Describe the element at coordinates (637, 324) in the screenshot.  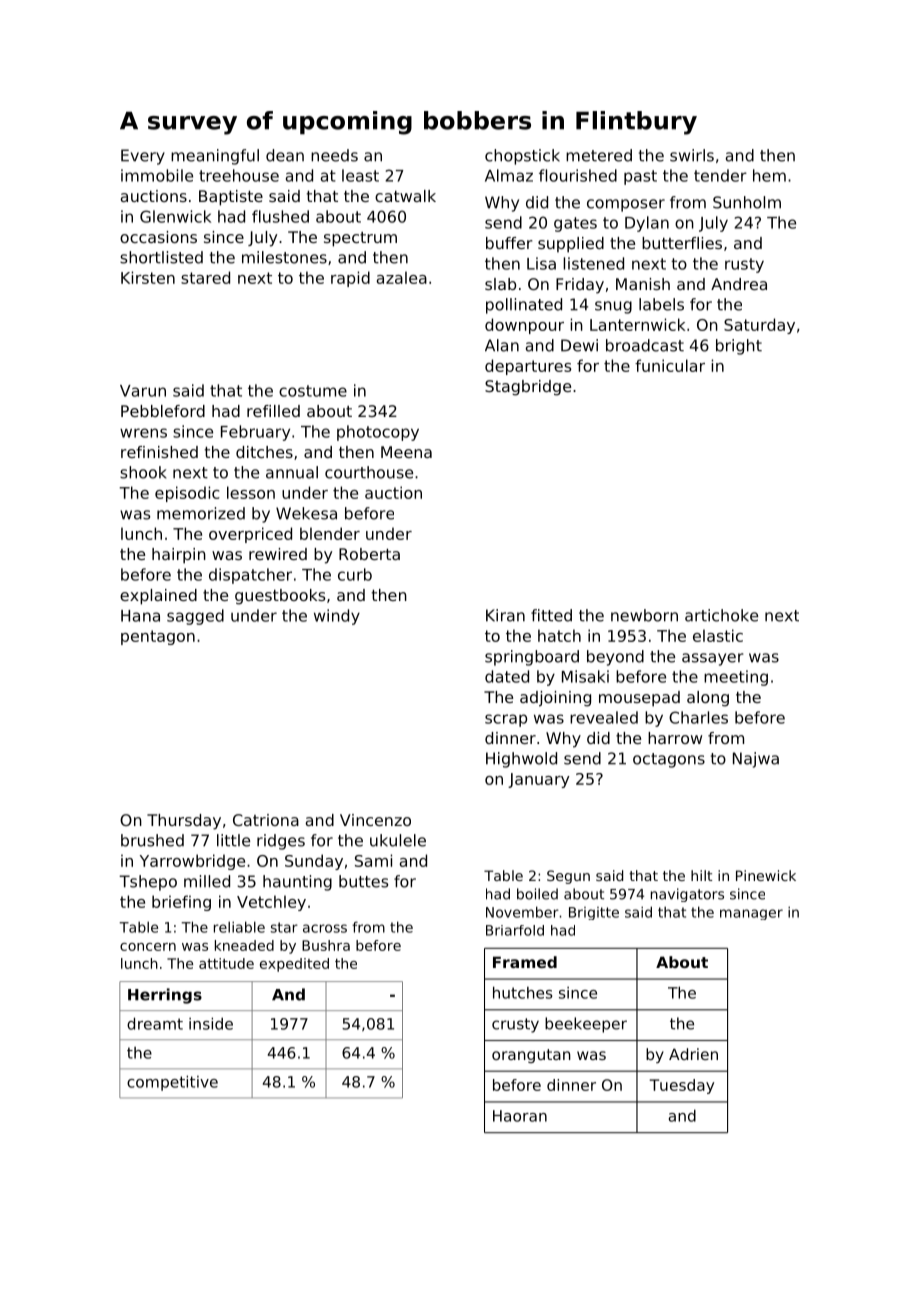
I see `Lanternwick` at that location.
